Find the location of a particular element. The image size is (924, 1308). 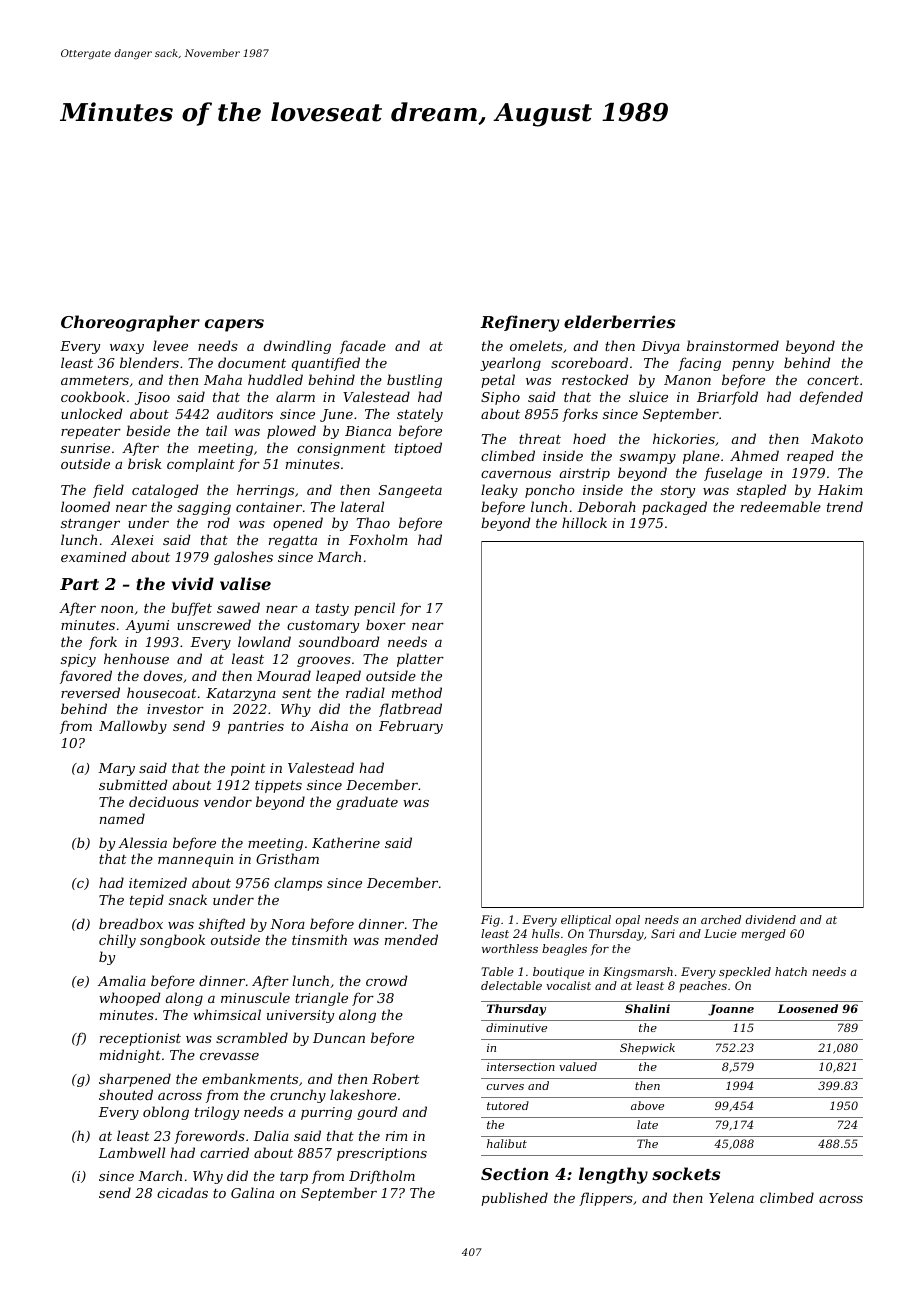

published is located at coordinates (514, 1199).
